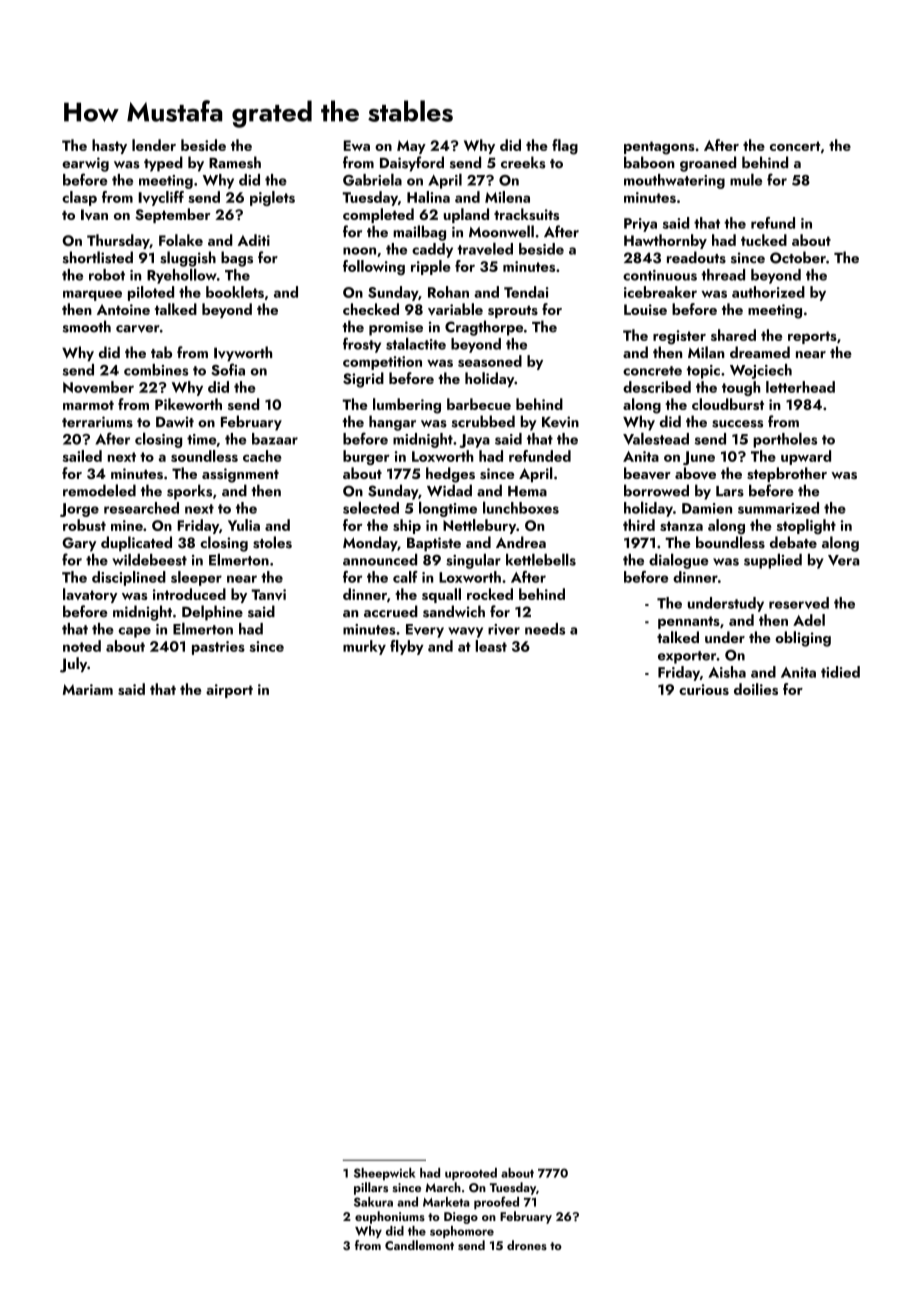 The height and width of the screenshot is (1308, 924). Describe the element at coordinates (795, 146) in the screenshot. I see `concert` at that location.
